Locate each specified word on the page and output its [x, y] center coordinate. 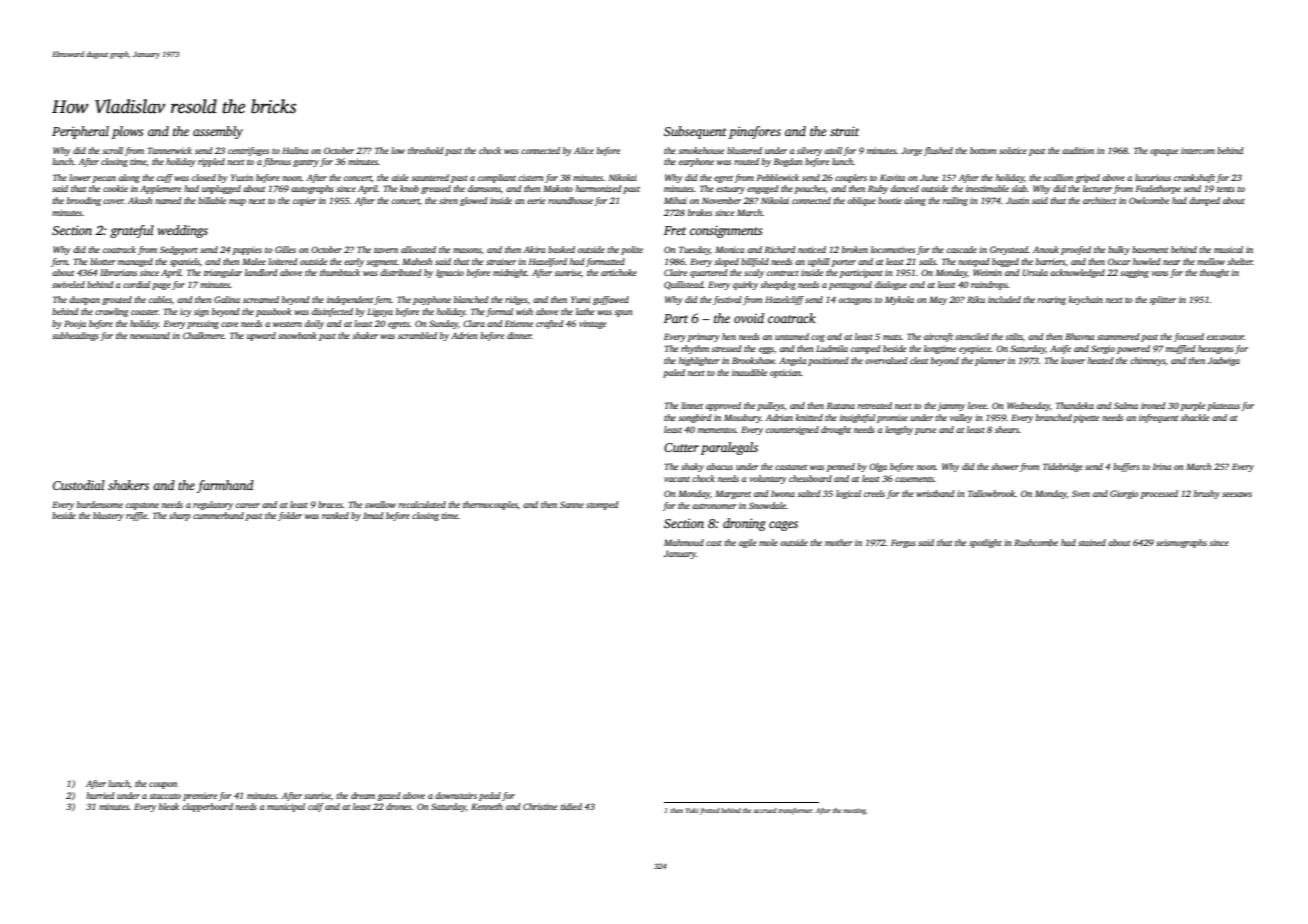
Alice [584, 150]
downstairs [456, 795]
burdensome [100, 504]
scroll [112, 150]
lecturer [1097, 188]
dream [363, 795]
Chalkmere [203, 335]
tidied [571, 806]
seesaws [1237, 494]
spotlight [985, 543]
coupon [163, 785]
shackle [1195, 417]
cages [783, 526]
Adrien [464, 335]
